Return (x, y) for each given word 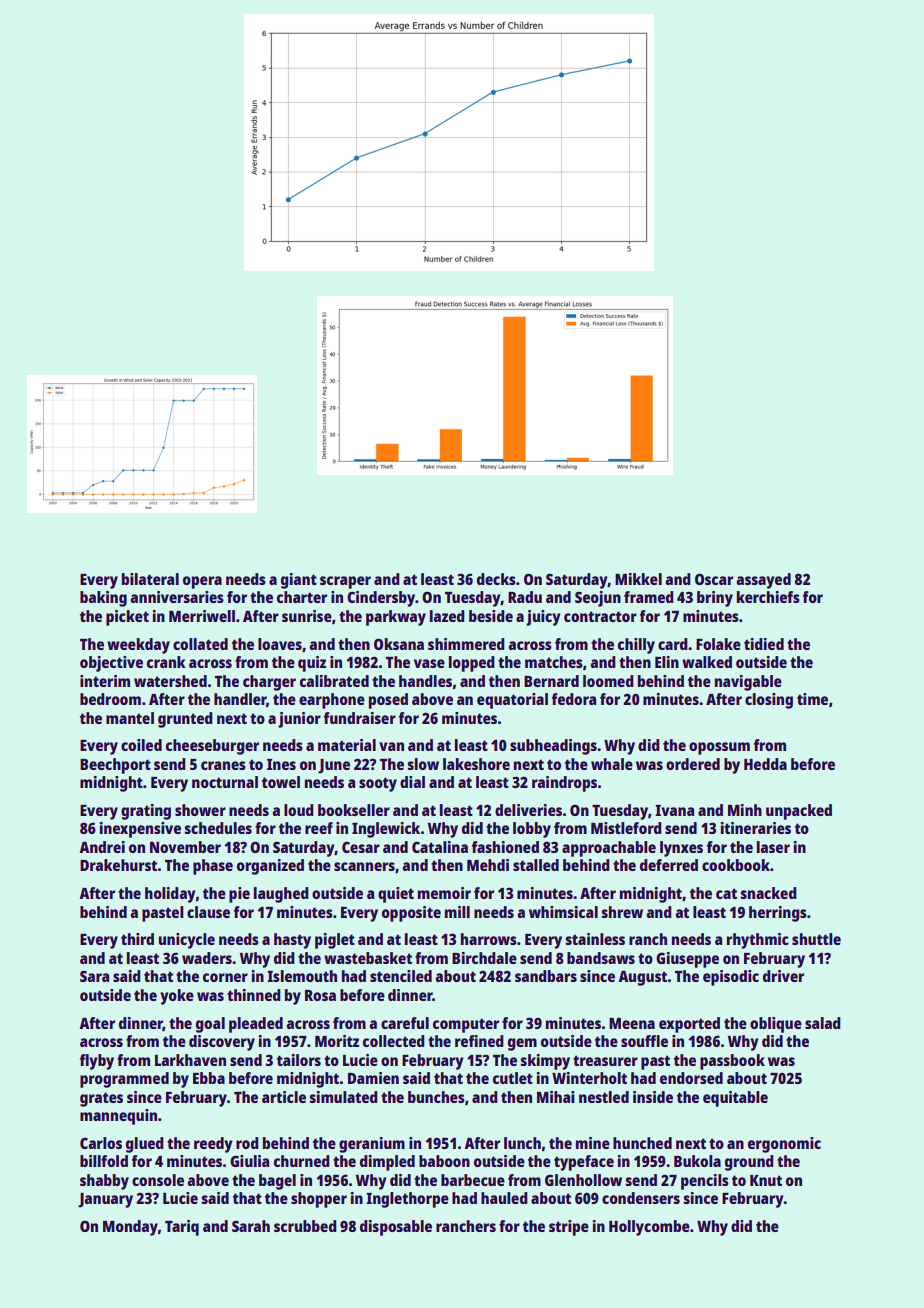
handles (425, 681)
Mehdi (488, 865)
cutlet (513, 1078)
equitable (735, 1099)
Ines (281, 764)
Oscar (714, 579)
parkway (396, 618)
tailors (299, 1060)
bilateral (150, 579)
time (812, 699)
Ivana (674, 810)
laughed (281, 895)
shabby (104, 1182)
